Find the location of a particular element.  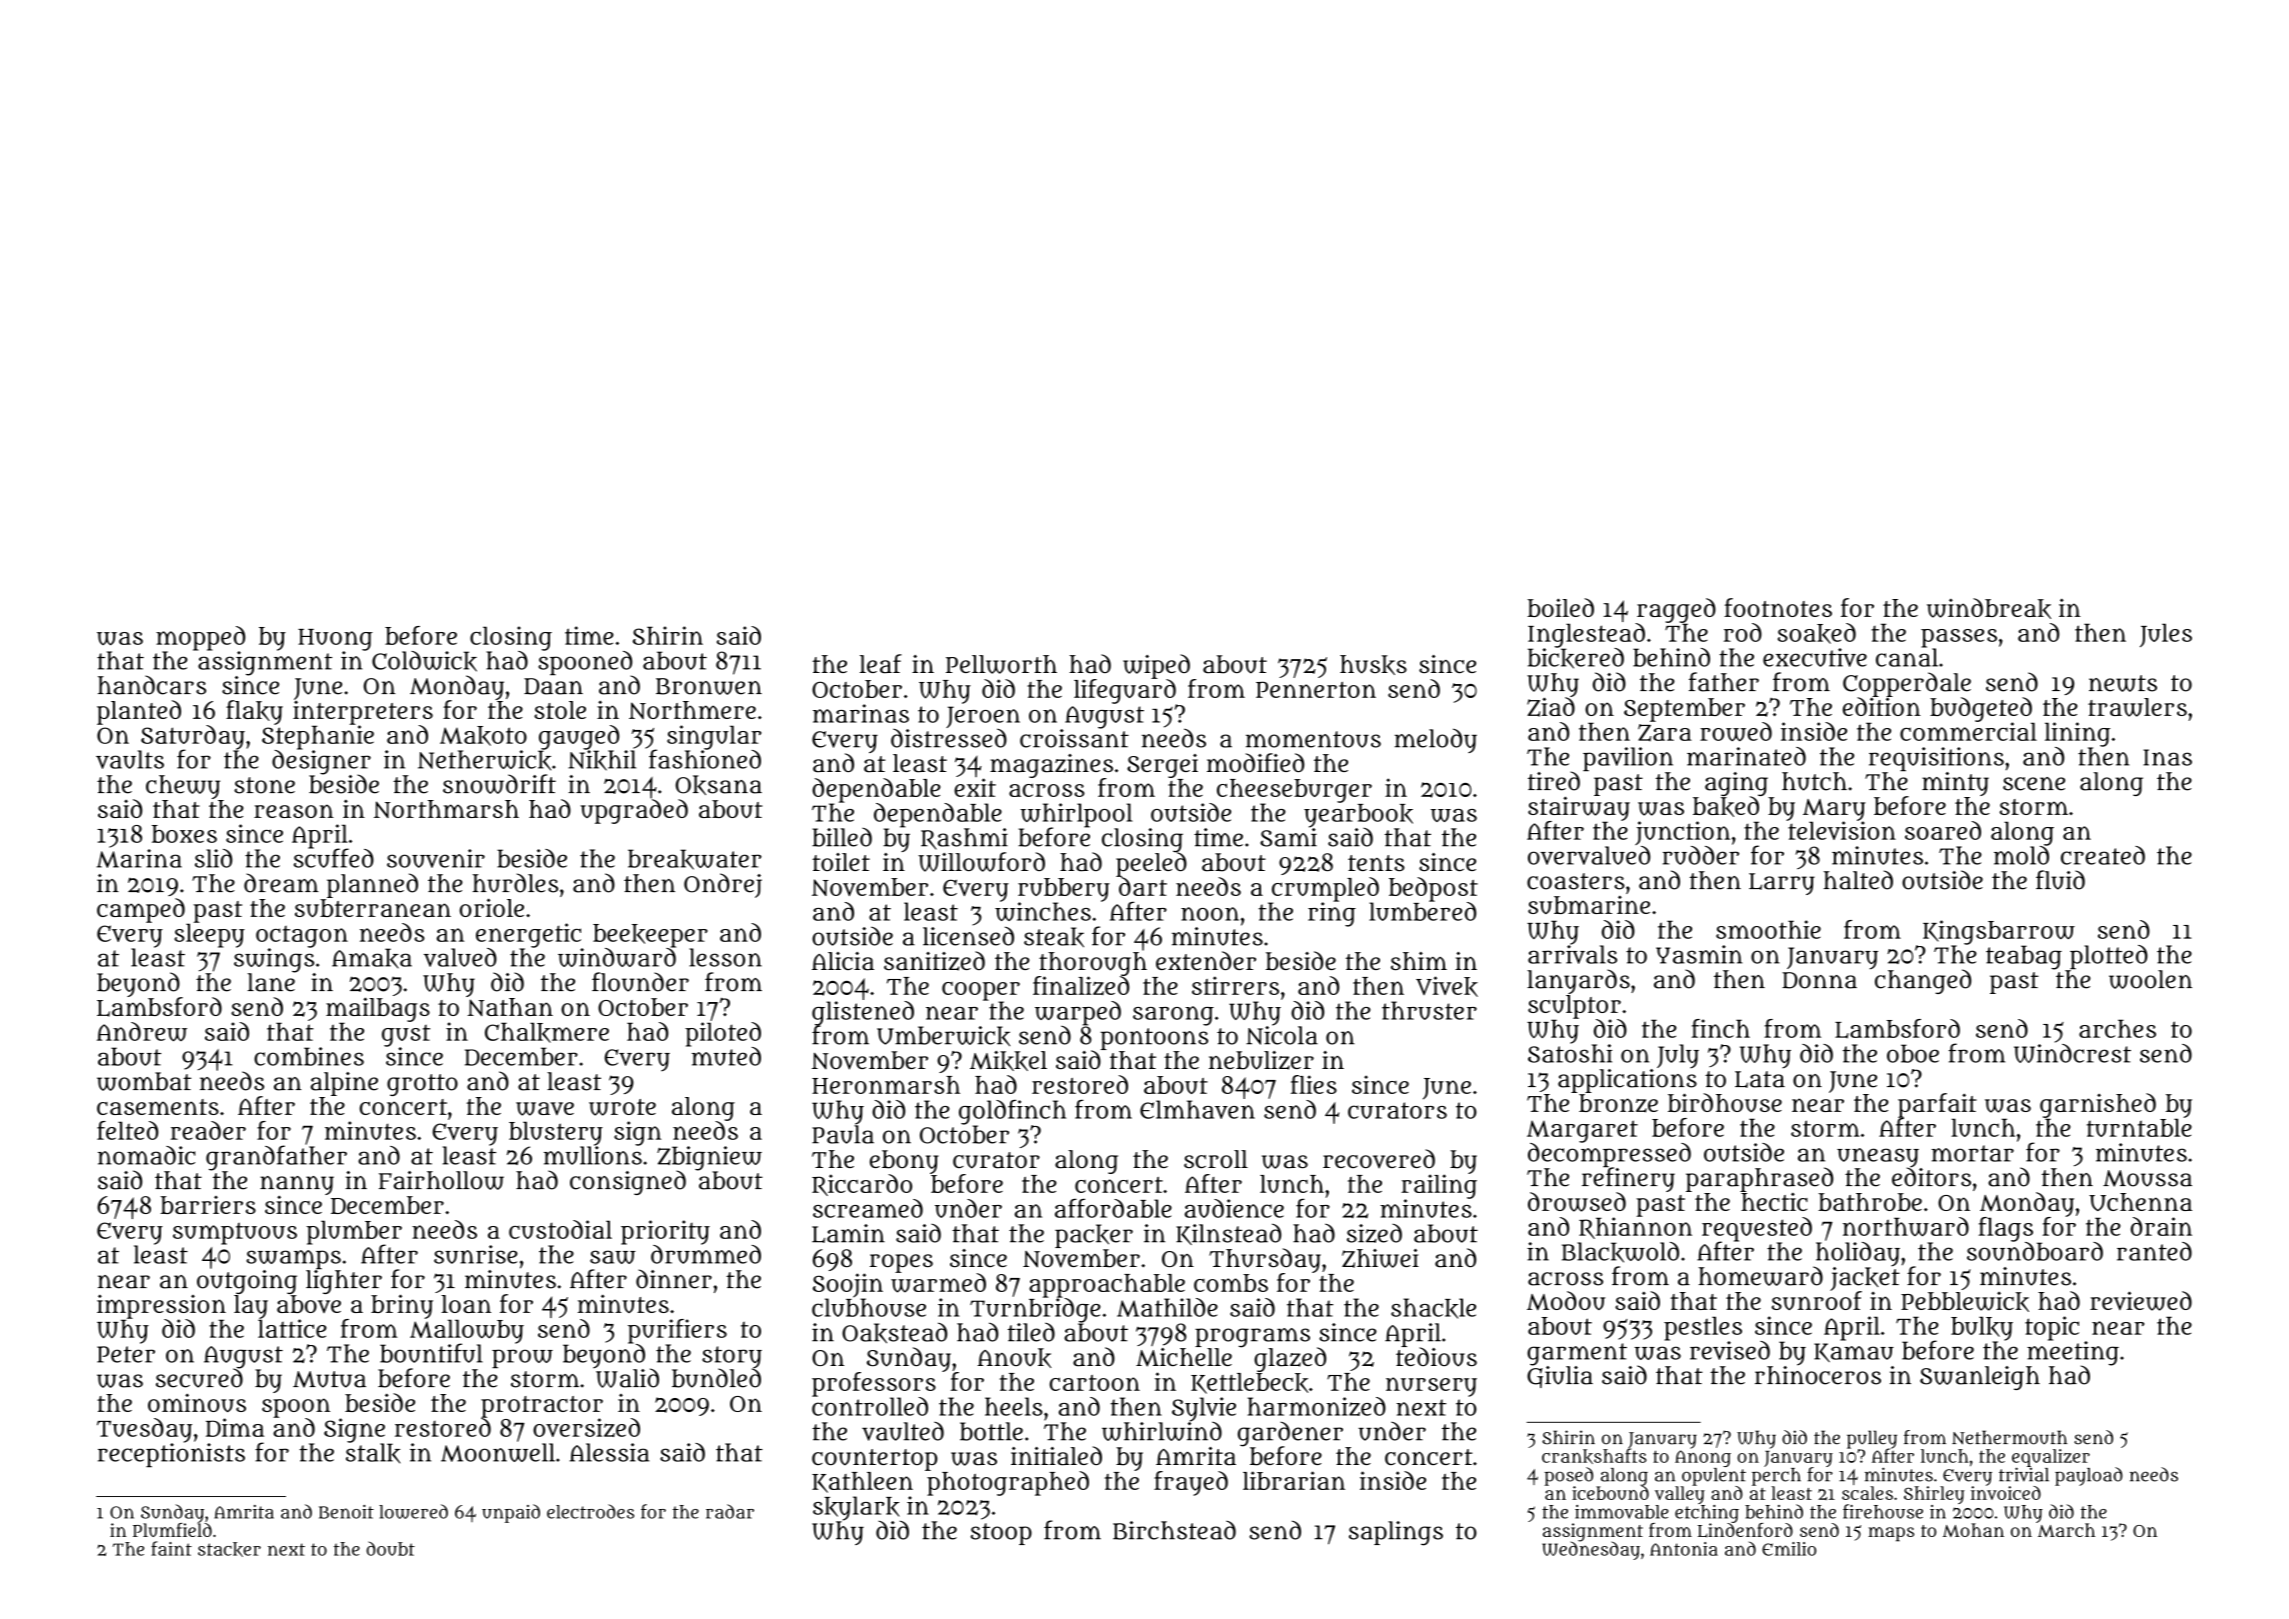

lining is located at coordinates (2077, 734).
